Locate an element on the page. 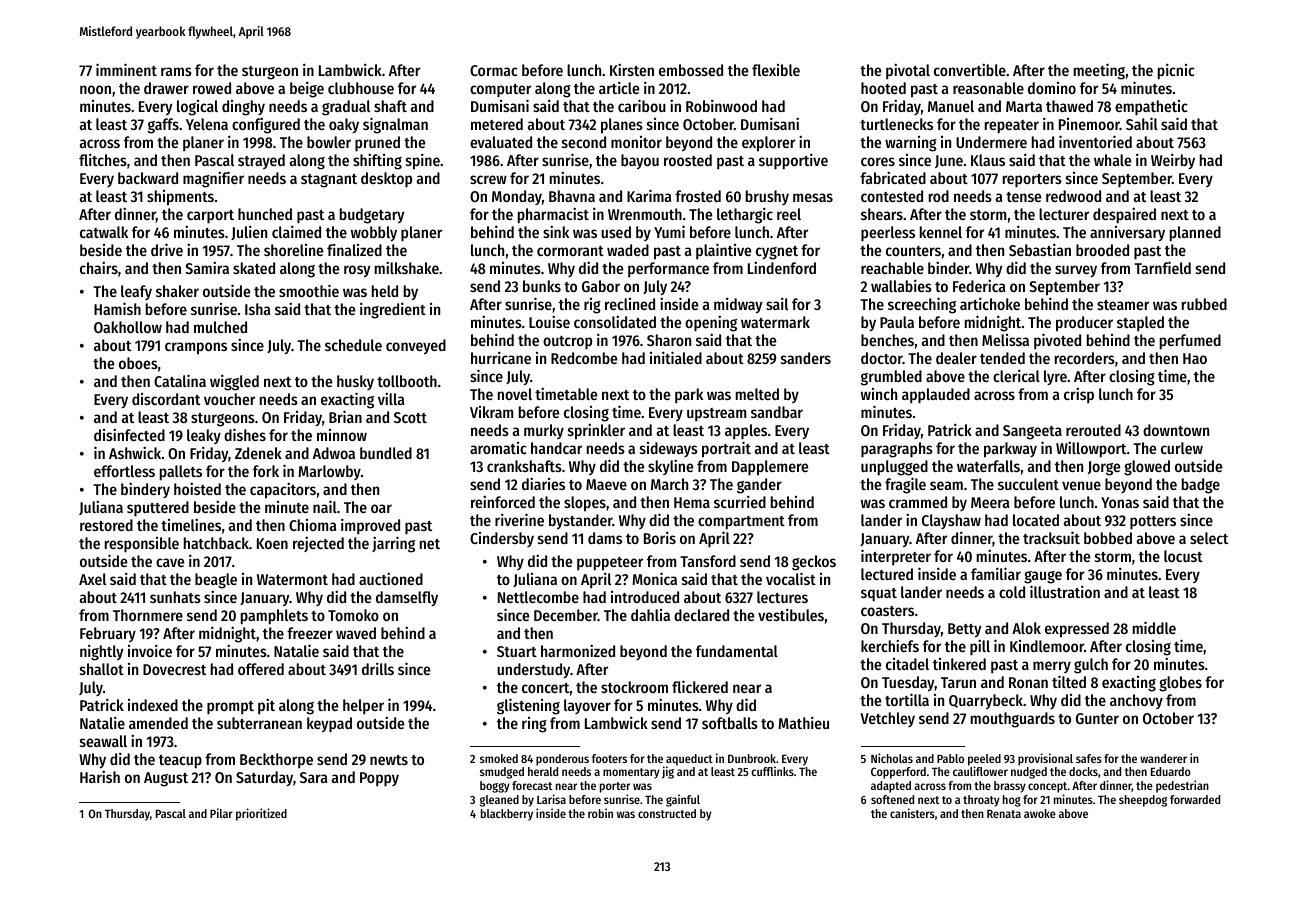 The height and width of the page is (924, 1308). geckos is located at coordinates (814, 563).
